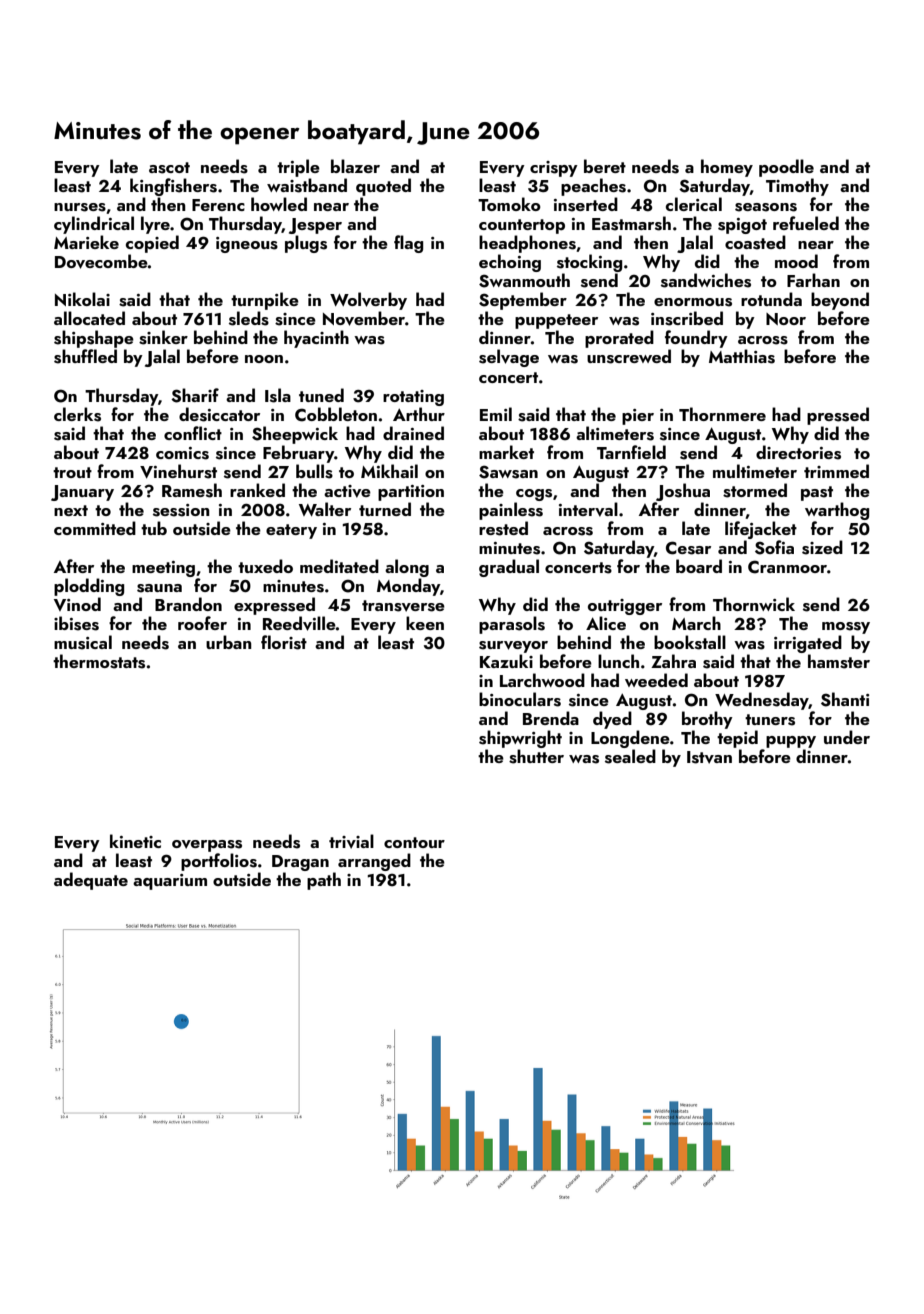 The width and height of the screenshot is (924, 1314). What do you see at coordinates (847, 737) in the screenshot?
I see `under` at bounding box center [847, 737].
